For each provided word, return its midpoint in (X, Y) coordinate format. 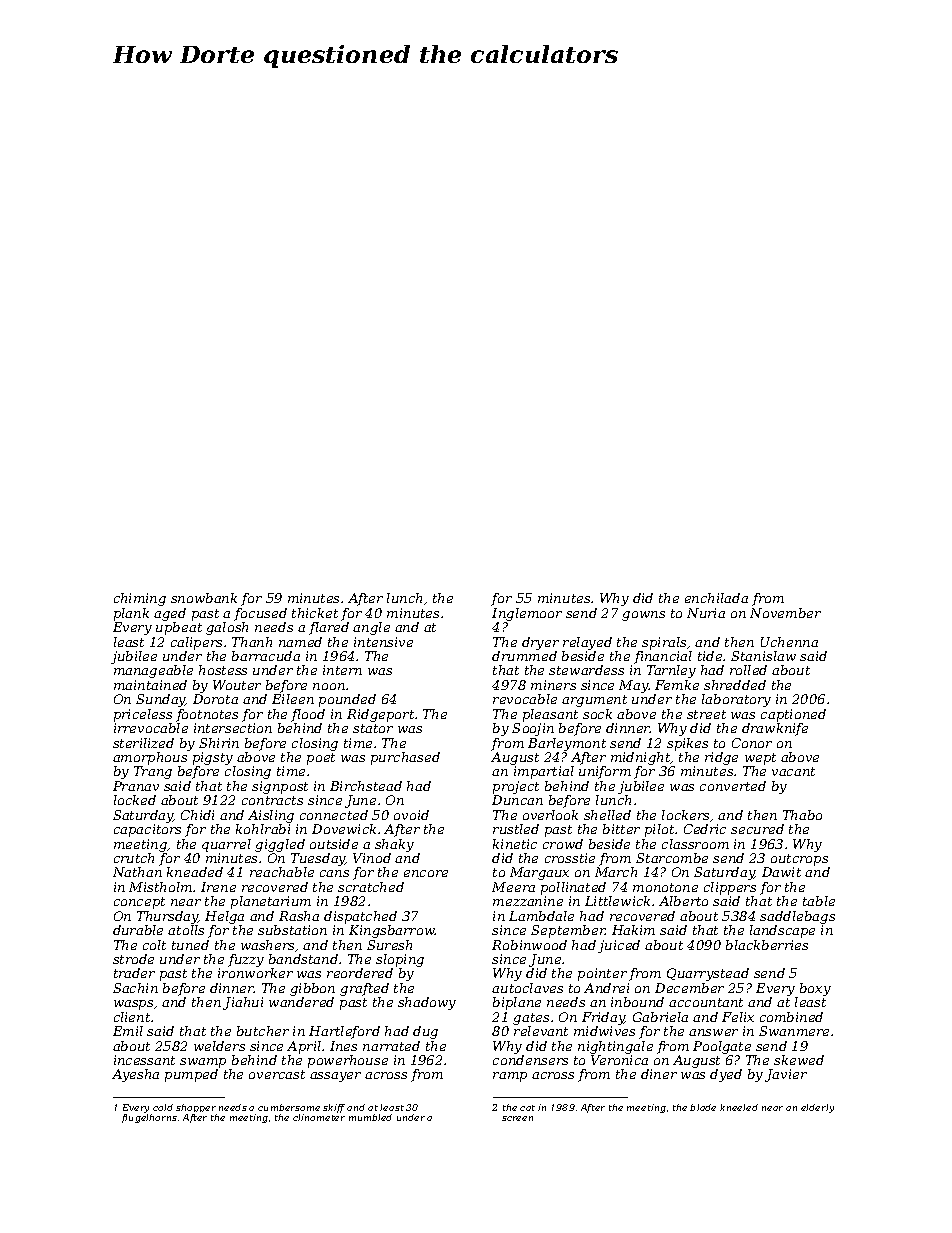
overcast (277, 1074)
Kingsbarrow (392, 931)
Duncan (517, 800)
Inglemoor (527, 614)
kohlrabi (263, 829)
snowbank (204, 598)
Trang (153, 772)
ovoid (411, 815)
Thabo (802, 815)
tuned (190, 945)
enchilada (716, 598)
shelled (607, 815)
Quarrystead (708, 974)
